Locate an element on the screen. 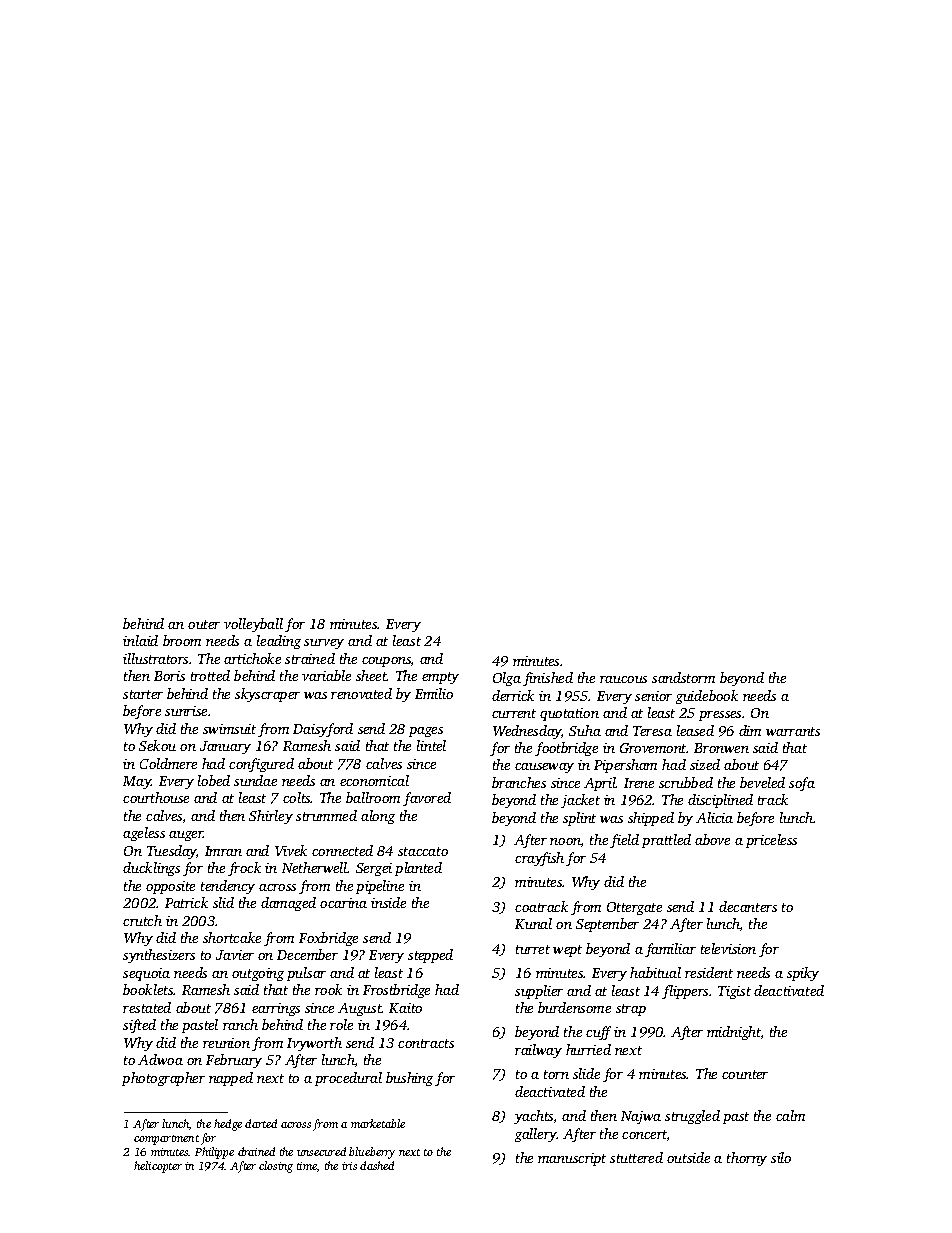 Image resolution: width=952 pixels, height=1233 pixels. Imran is located at coordinates (223, 851).
